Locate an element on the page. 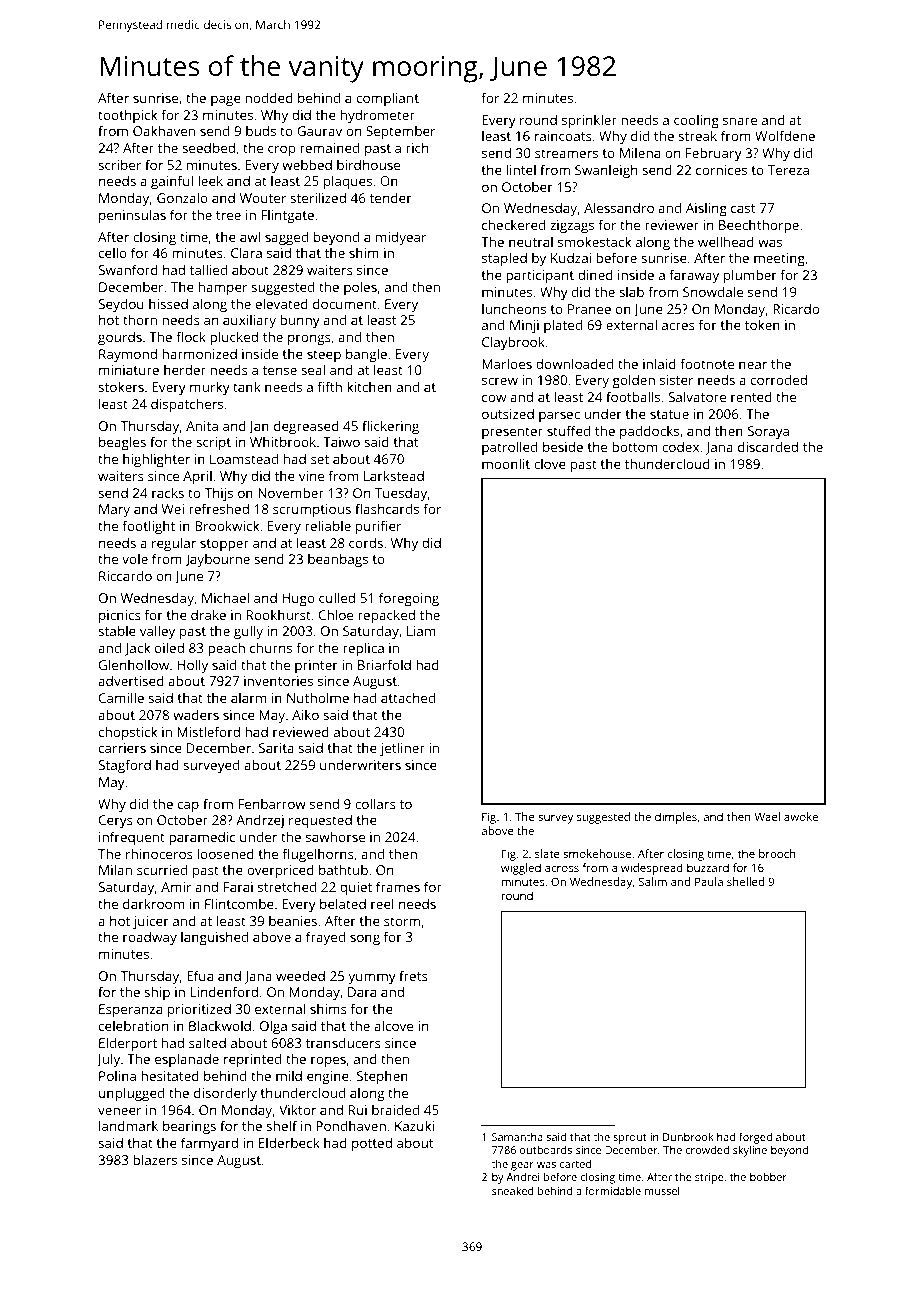 The width and height of the image is (924, 1308). page is located at coordinates (226, 100).
